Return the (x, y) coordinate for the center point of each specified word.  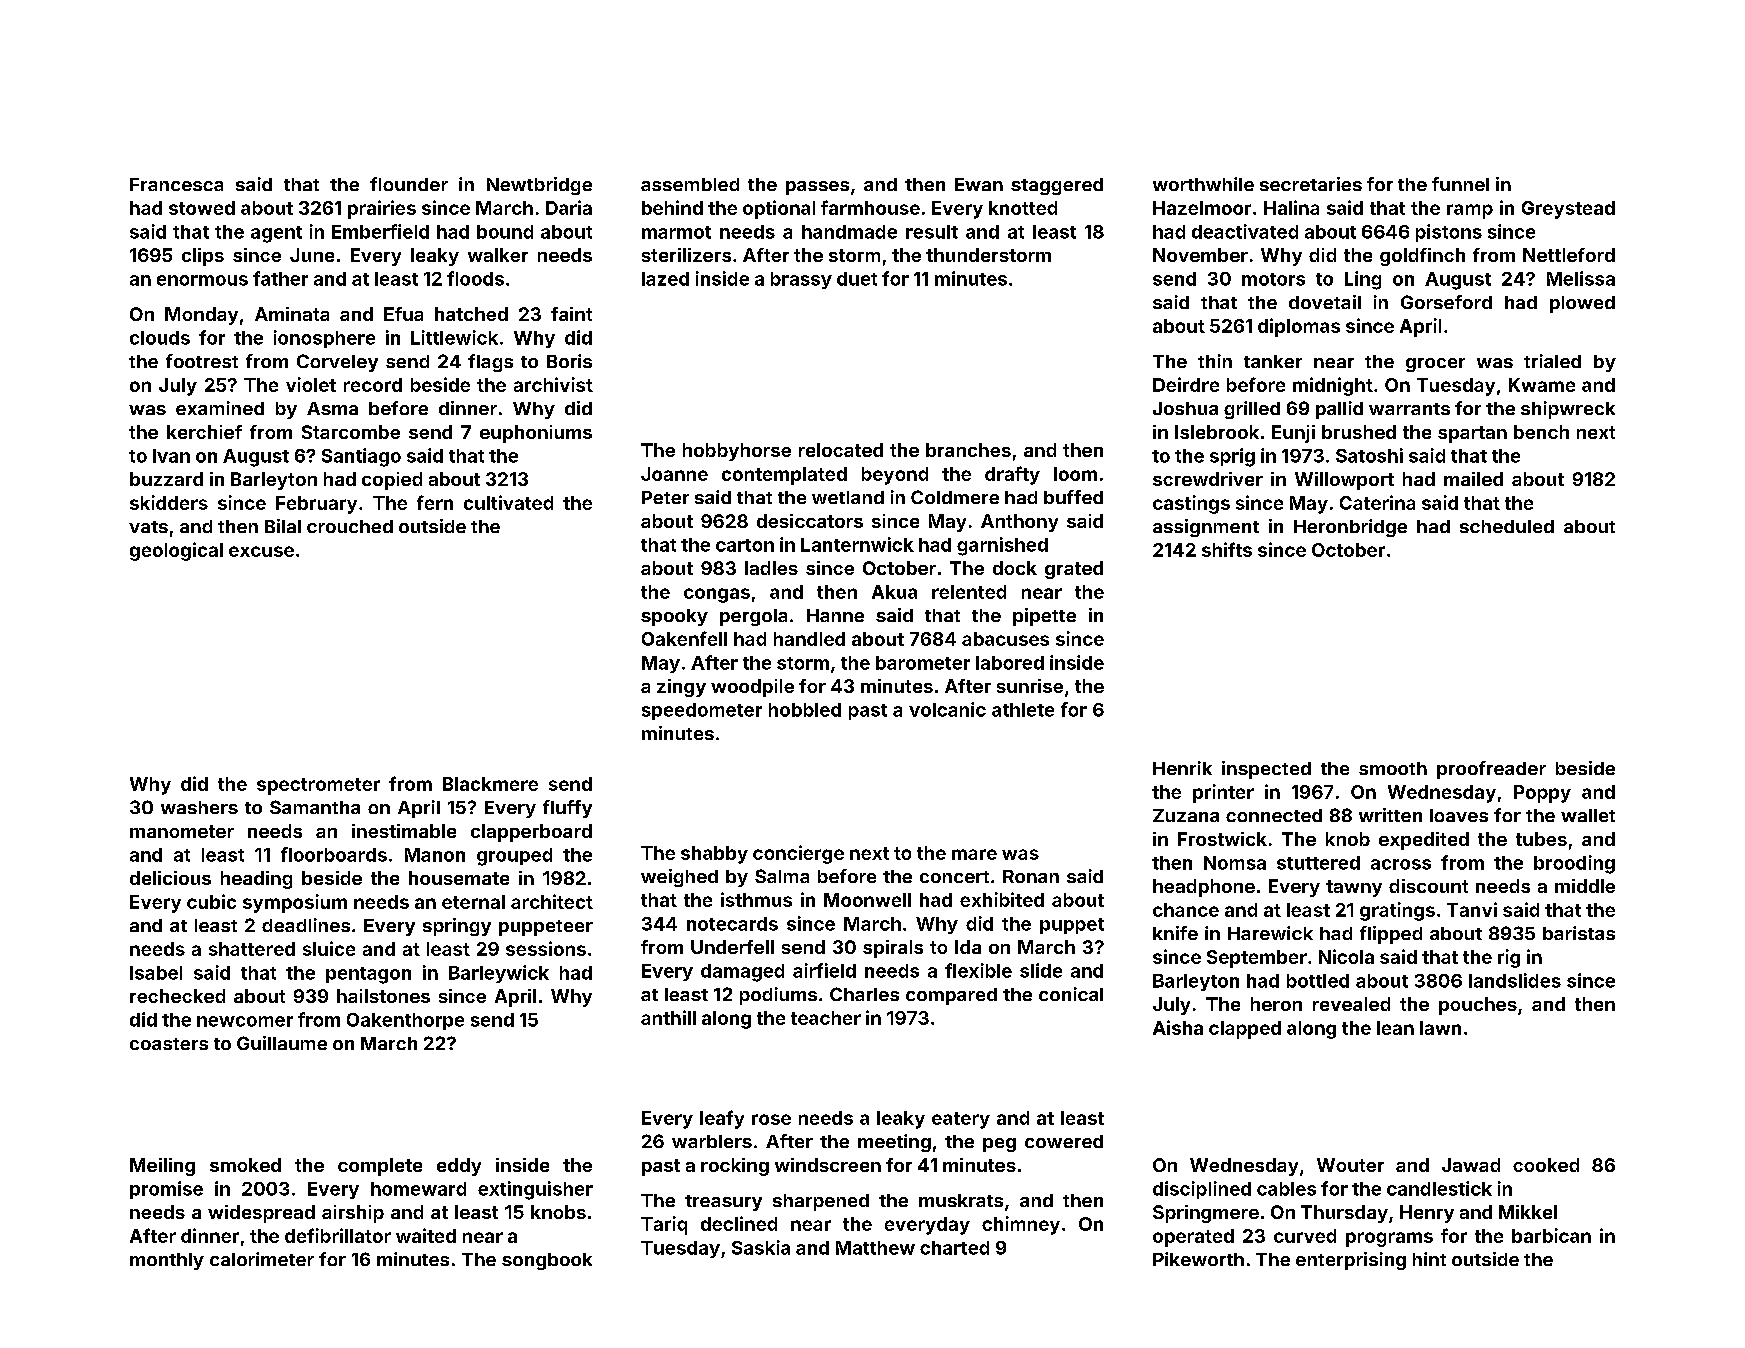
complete (380, 1167)
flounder (409, 184)
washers (199, 807)
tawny (1354, 888)
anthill (668, 1017)
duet (857, 279)
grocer (1435, 365)
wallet (1588, 815)
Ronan (1031, 876)
